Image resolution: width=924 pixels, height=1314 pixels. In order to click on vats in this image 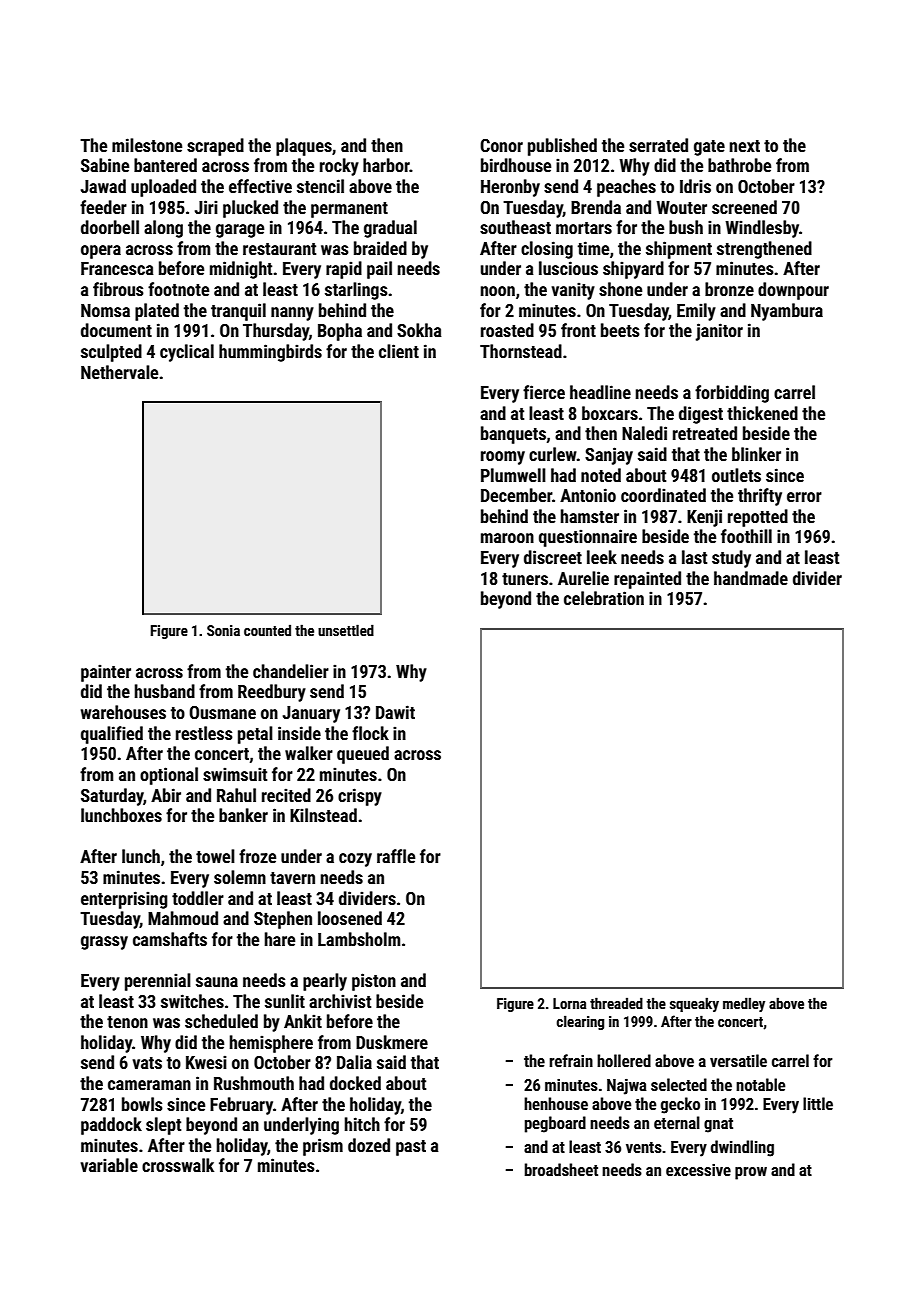, I will do `click(147, 1063)`.
